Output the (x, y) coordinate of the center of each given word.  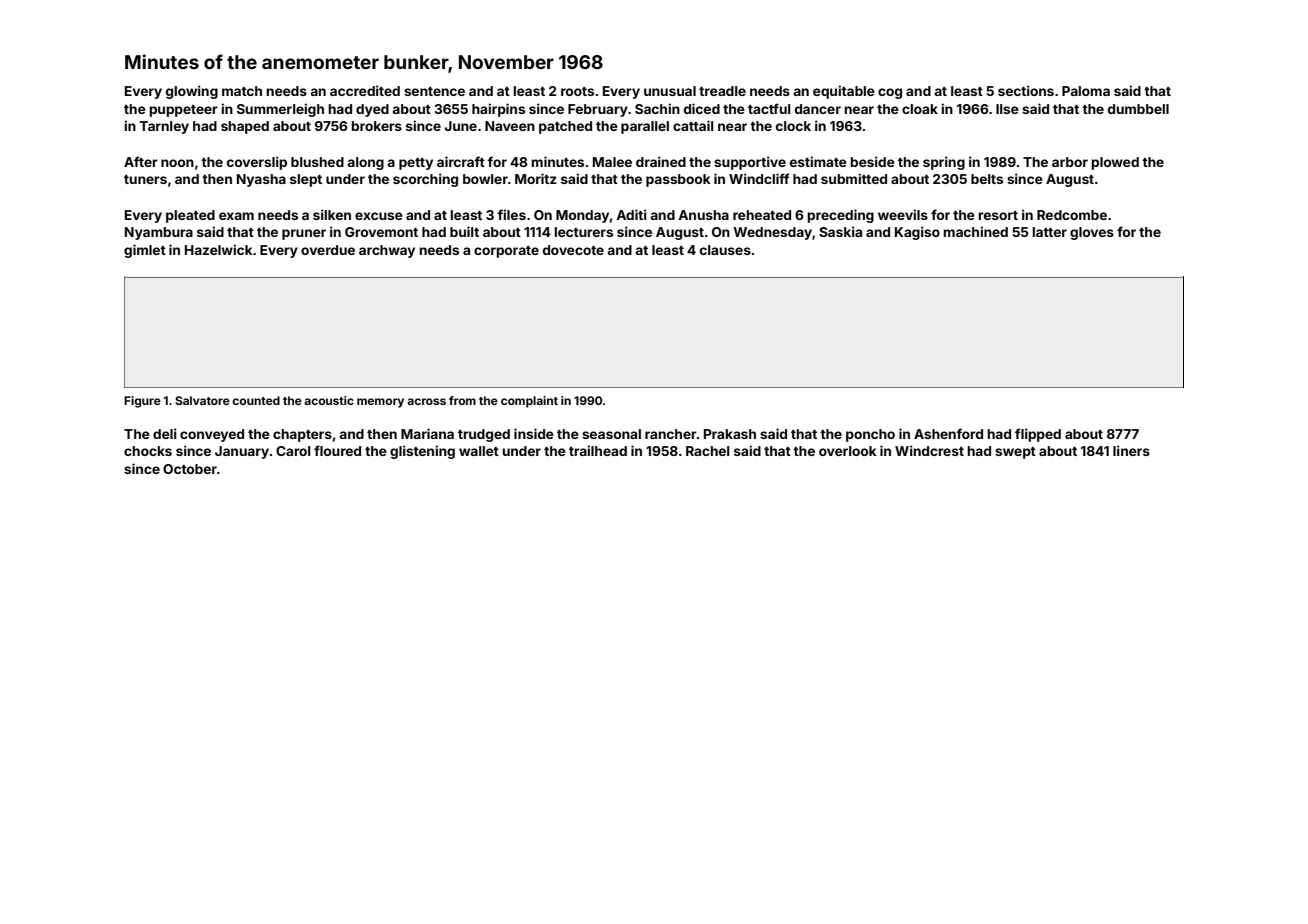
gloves (1092, 233)
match (242, 91)
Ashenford (948, 433)
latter (1049, 232)
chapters (302, 435)
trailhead (598, 450)
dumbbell (1138, 109)
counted (256, 400)
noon (177, 163)
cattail (693, 125)
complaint (529, 402)
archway (387, 251)
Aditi (631, 214)
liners (1131, 450)
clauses (725, 250)
